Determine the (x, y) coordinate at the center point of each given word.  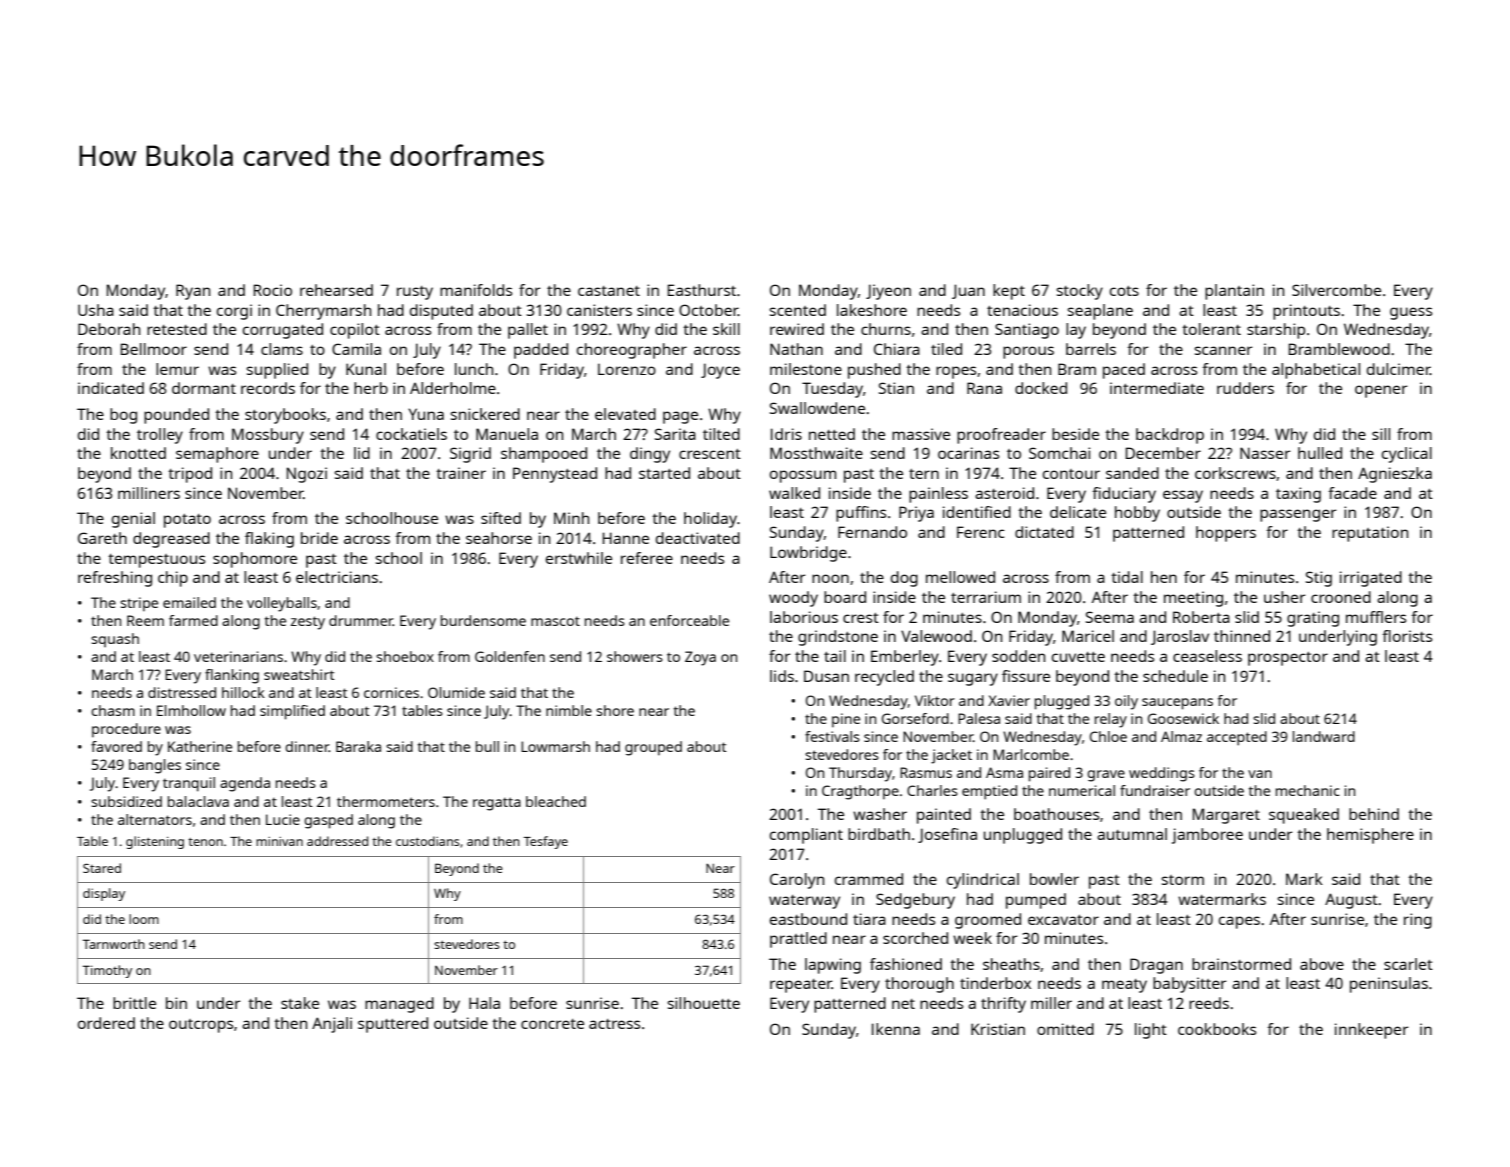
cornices (391, 692)
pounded (176, 416)
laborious (804, 617)
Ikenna (896, 1029)
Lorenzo (627, 369)
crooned (1341, 597)
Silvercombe (1336, 290)
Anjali (332, 1025)
